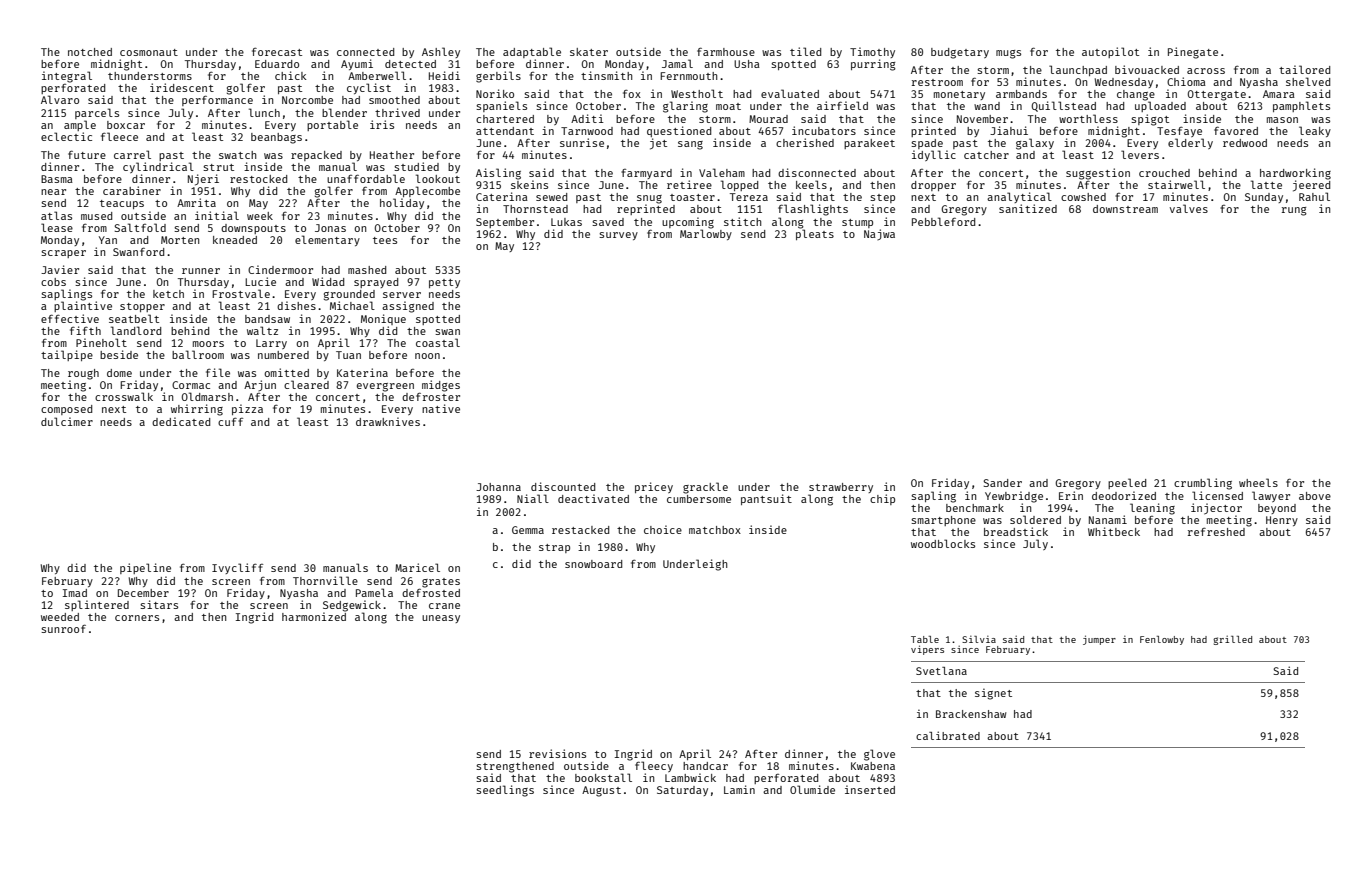 The image size is (1372, 887). What do you see at coordinates (230, 422) in the screenshot?
I see `cuff` at bounding box center [230, 422].
